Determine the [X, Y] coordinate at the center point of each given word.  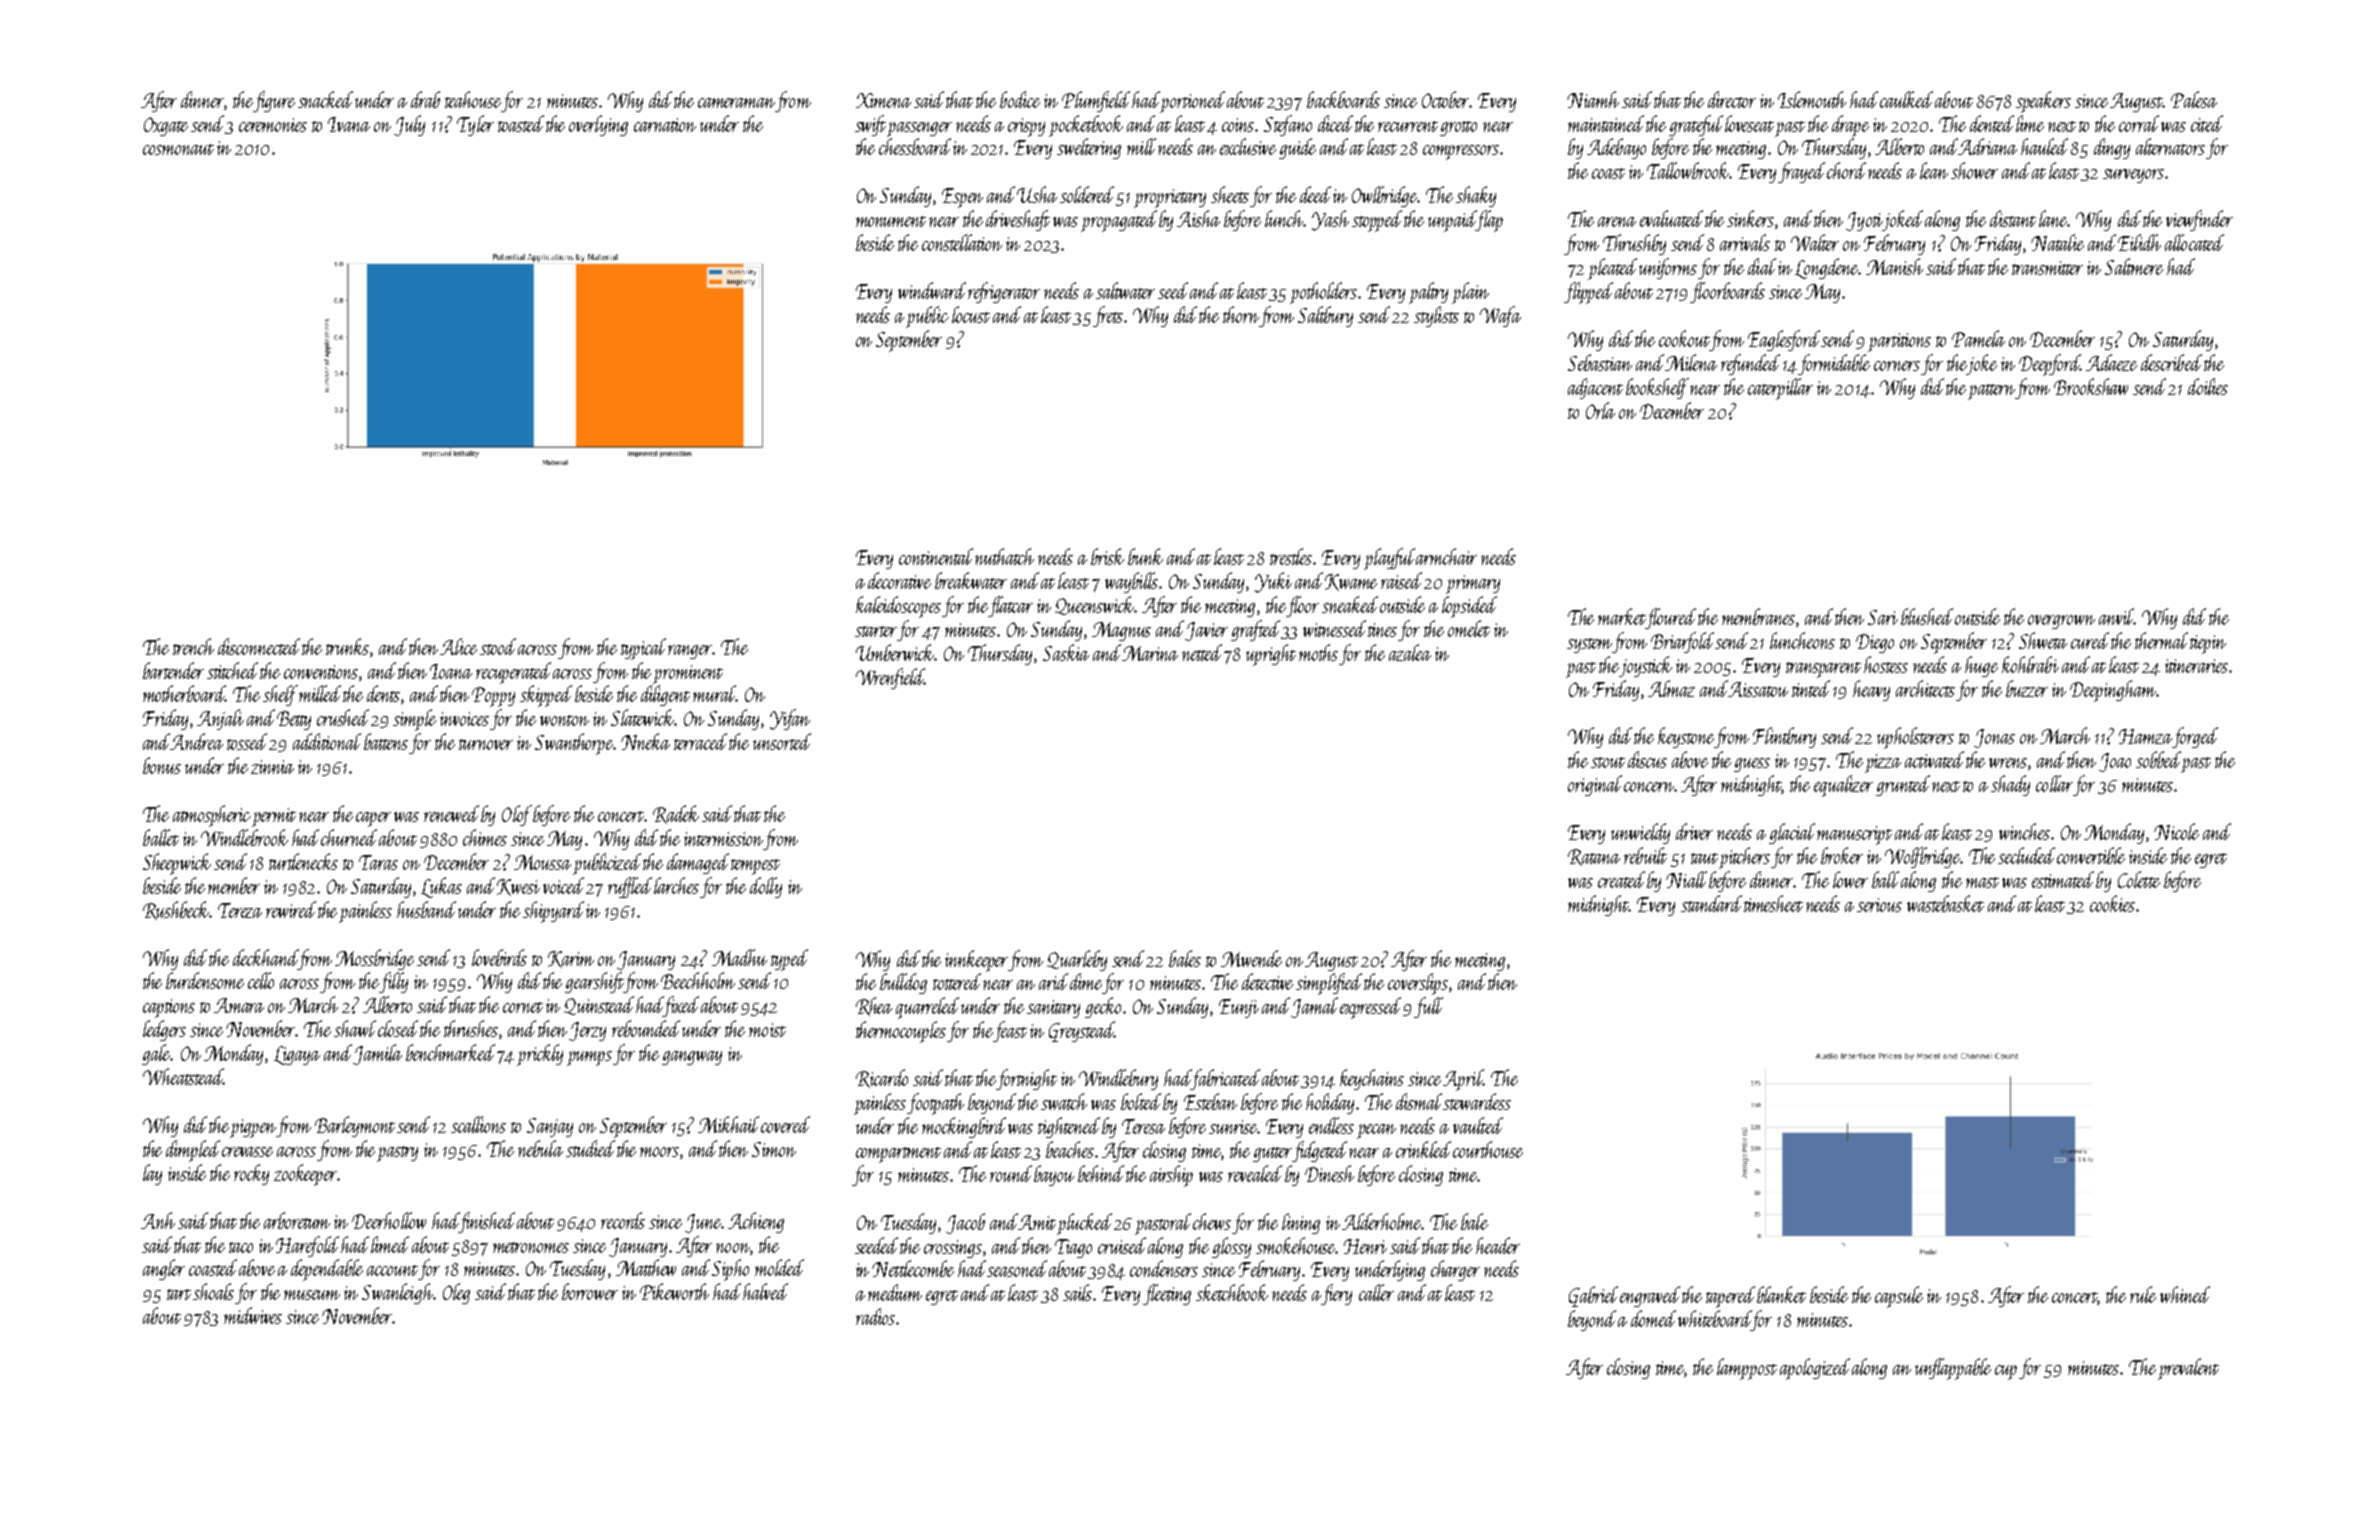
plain [1470, 293]
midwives [253, 1315]
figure [274, 101]
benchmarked [450, 1052]
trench [193, 646]
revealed [1255, 1173]
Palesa [2194, 99]
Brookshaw [2091, 386]
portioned [1193, 101]
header [1498, 1245]
